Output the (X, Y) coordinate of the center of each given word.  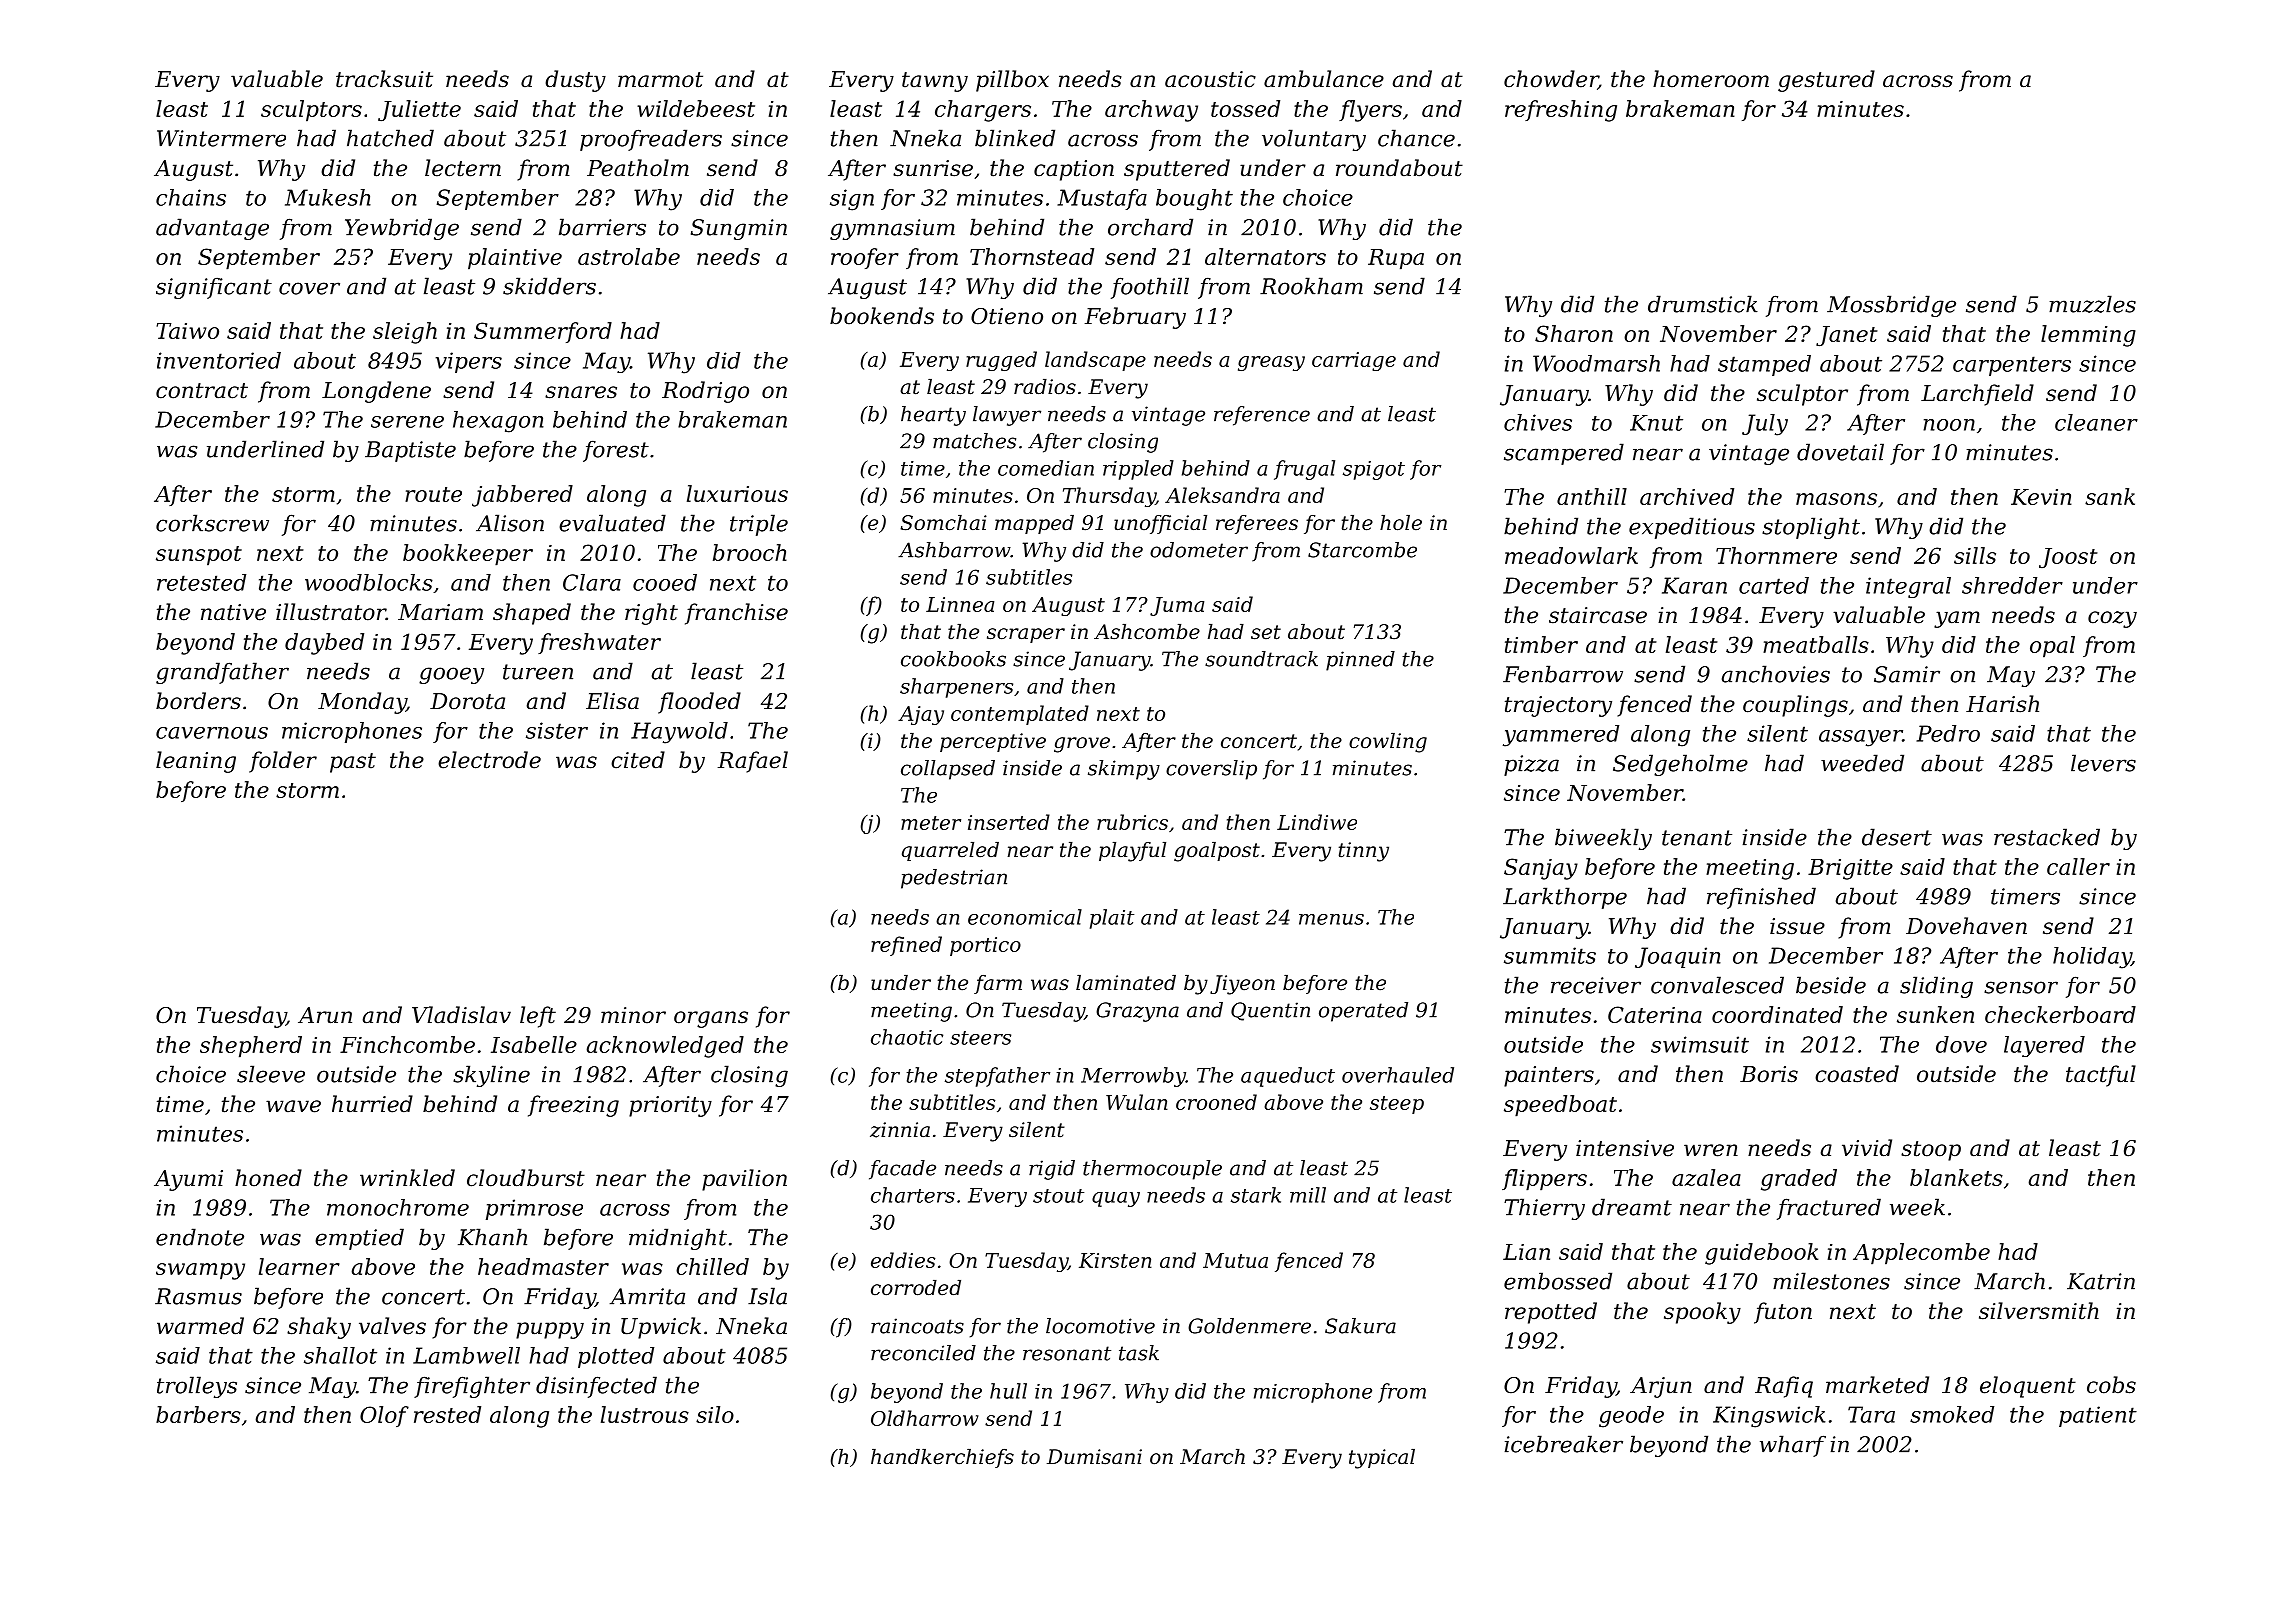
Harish (2002, 704)
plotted (616, 1357)
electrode (489, 760)
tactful (2101, 1076)
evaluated (612, 523)
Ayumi (188, 1180)
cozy (2112, 619)
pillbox (1012, 81)
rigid (1052, 1170)
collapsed (948, 770)
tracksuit (384, 79)
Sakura (1360, 1326)
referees (1257, 524)
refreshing (1561, 111)
